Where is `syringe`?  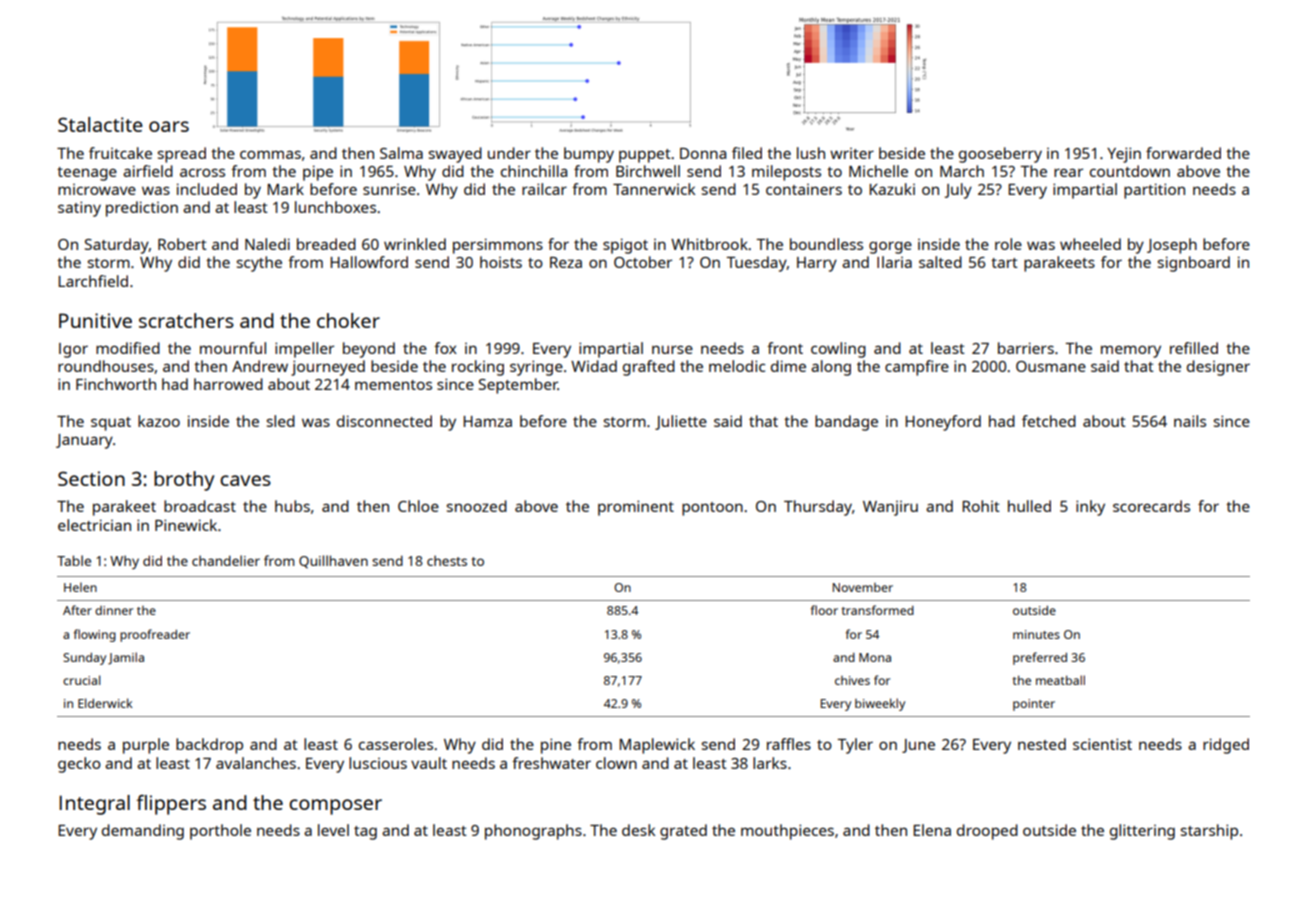 syringe is located at coordinates (536, 368).
